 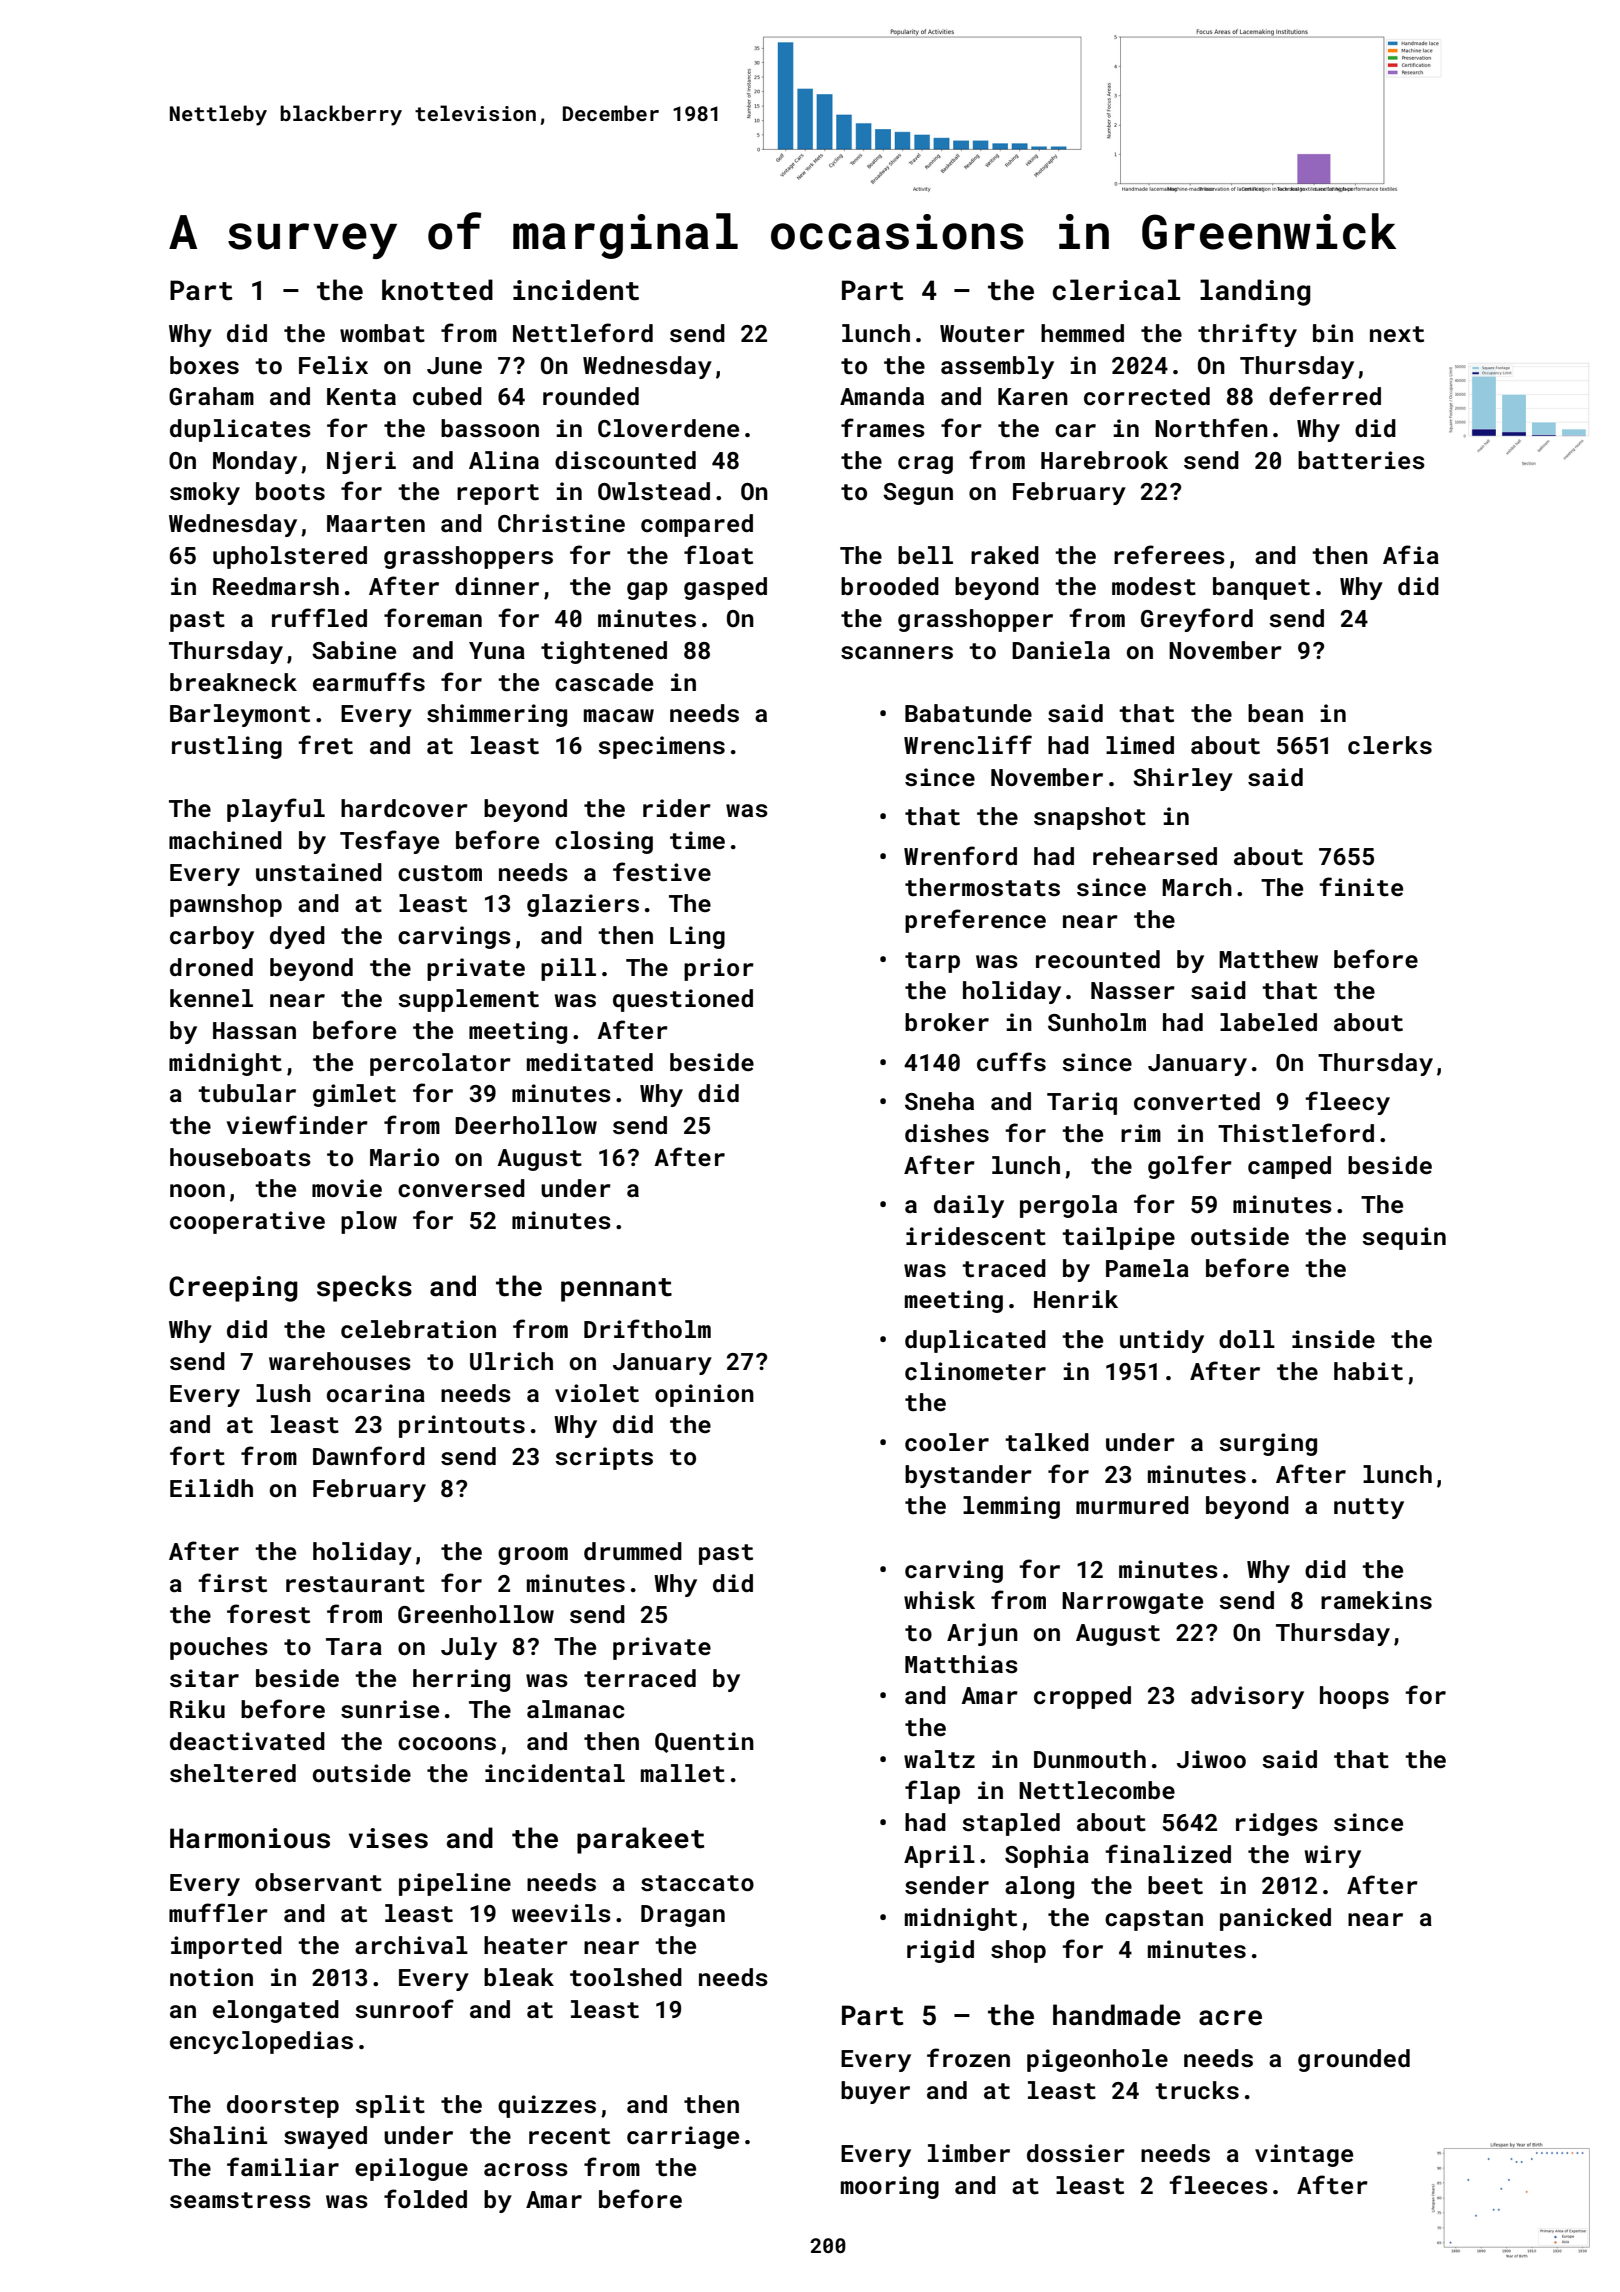 What do you see at coordinates (390, 2106) in the document?
I see `split` at bounding box center [390, 2106].
